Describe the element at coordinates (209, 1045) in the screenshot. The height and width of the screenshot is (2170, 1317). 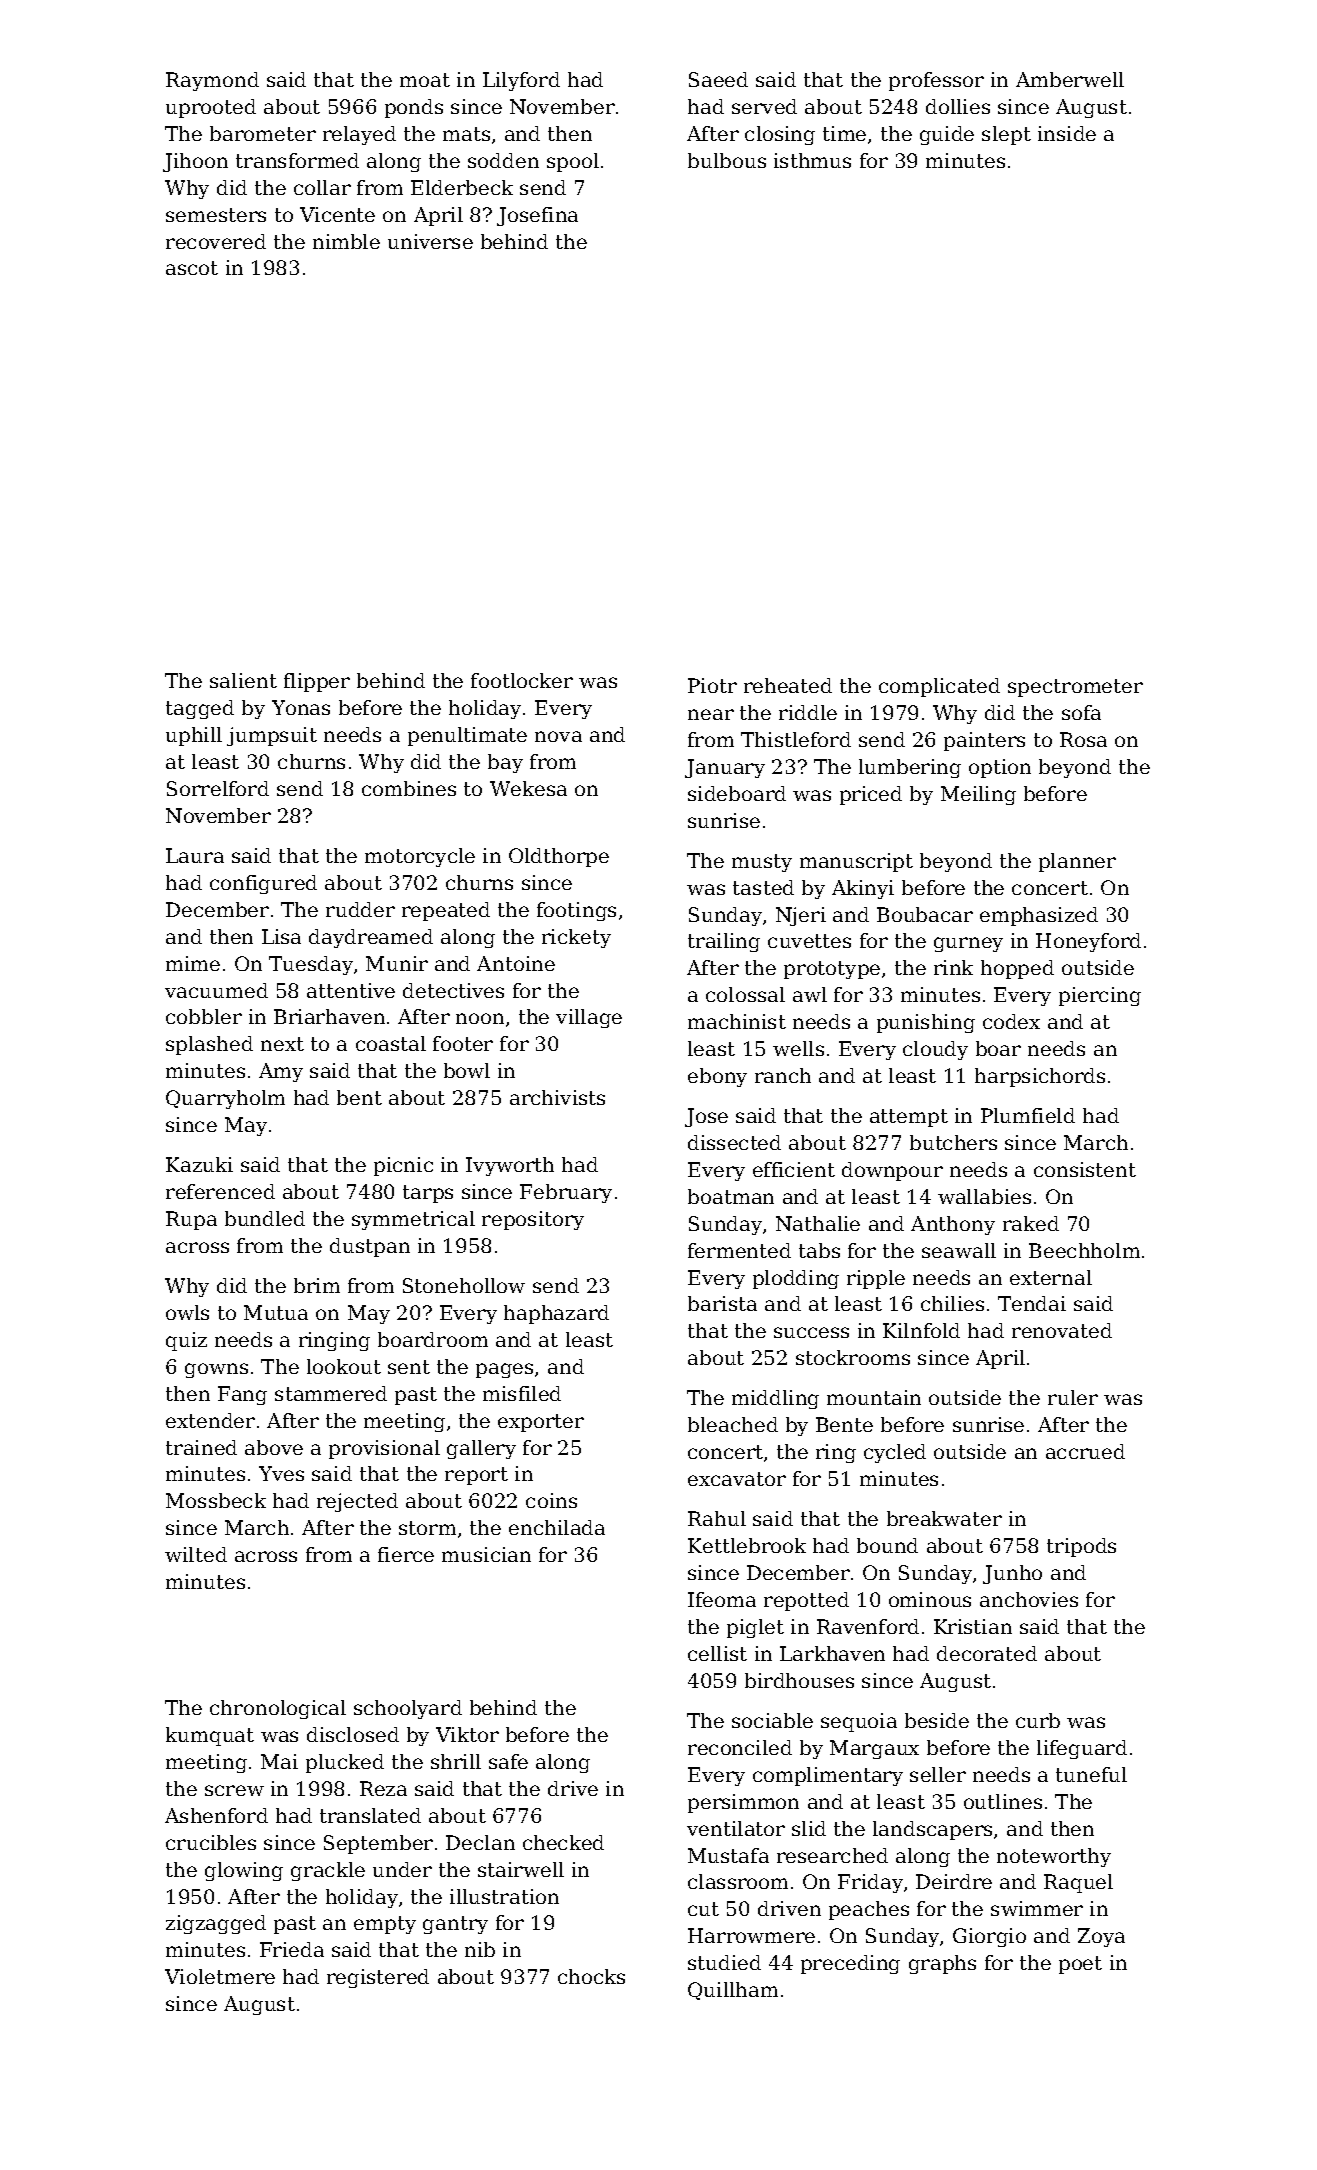
I see `splashed` at that location.
